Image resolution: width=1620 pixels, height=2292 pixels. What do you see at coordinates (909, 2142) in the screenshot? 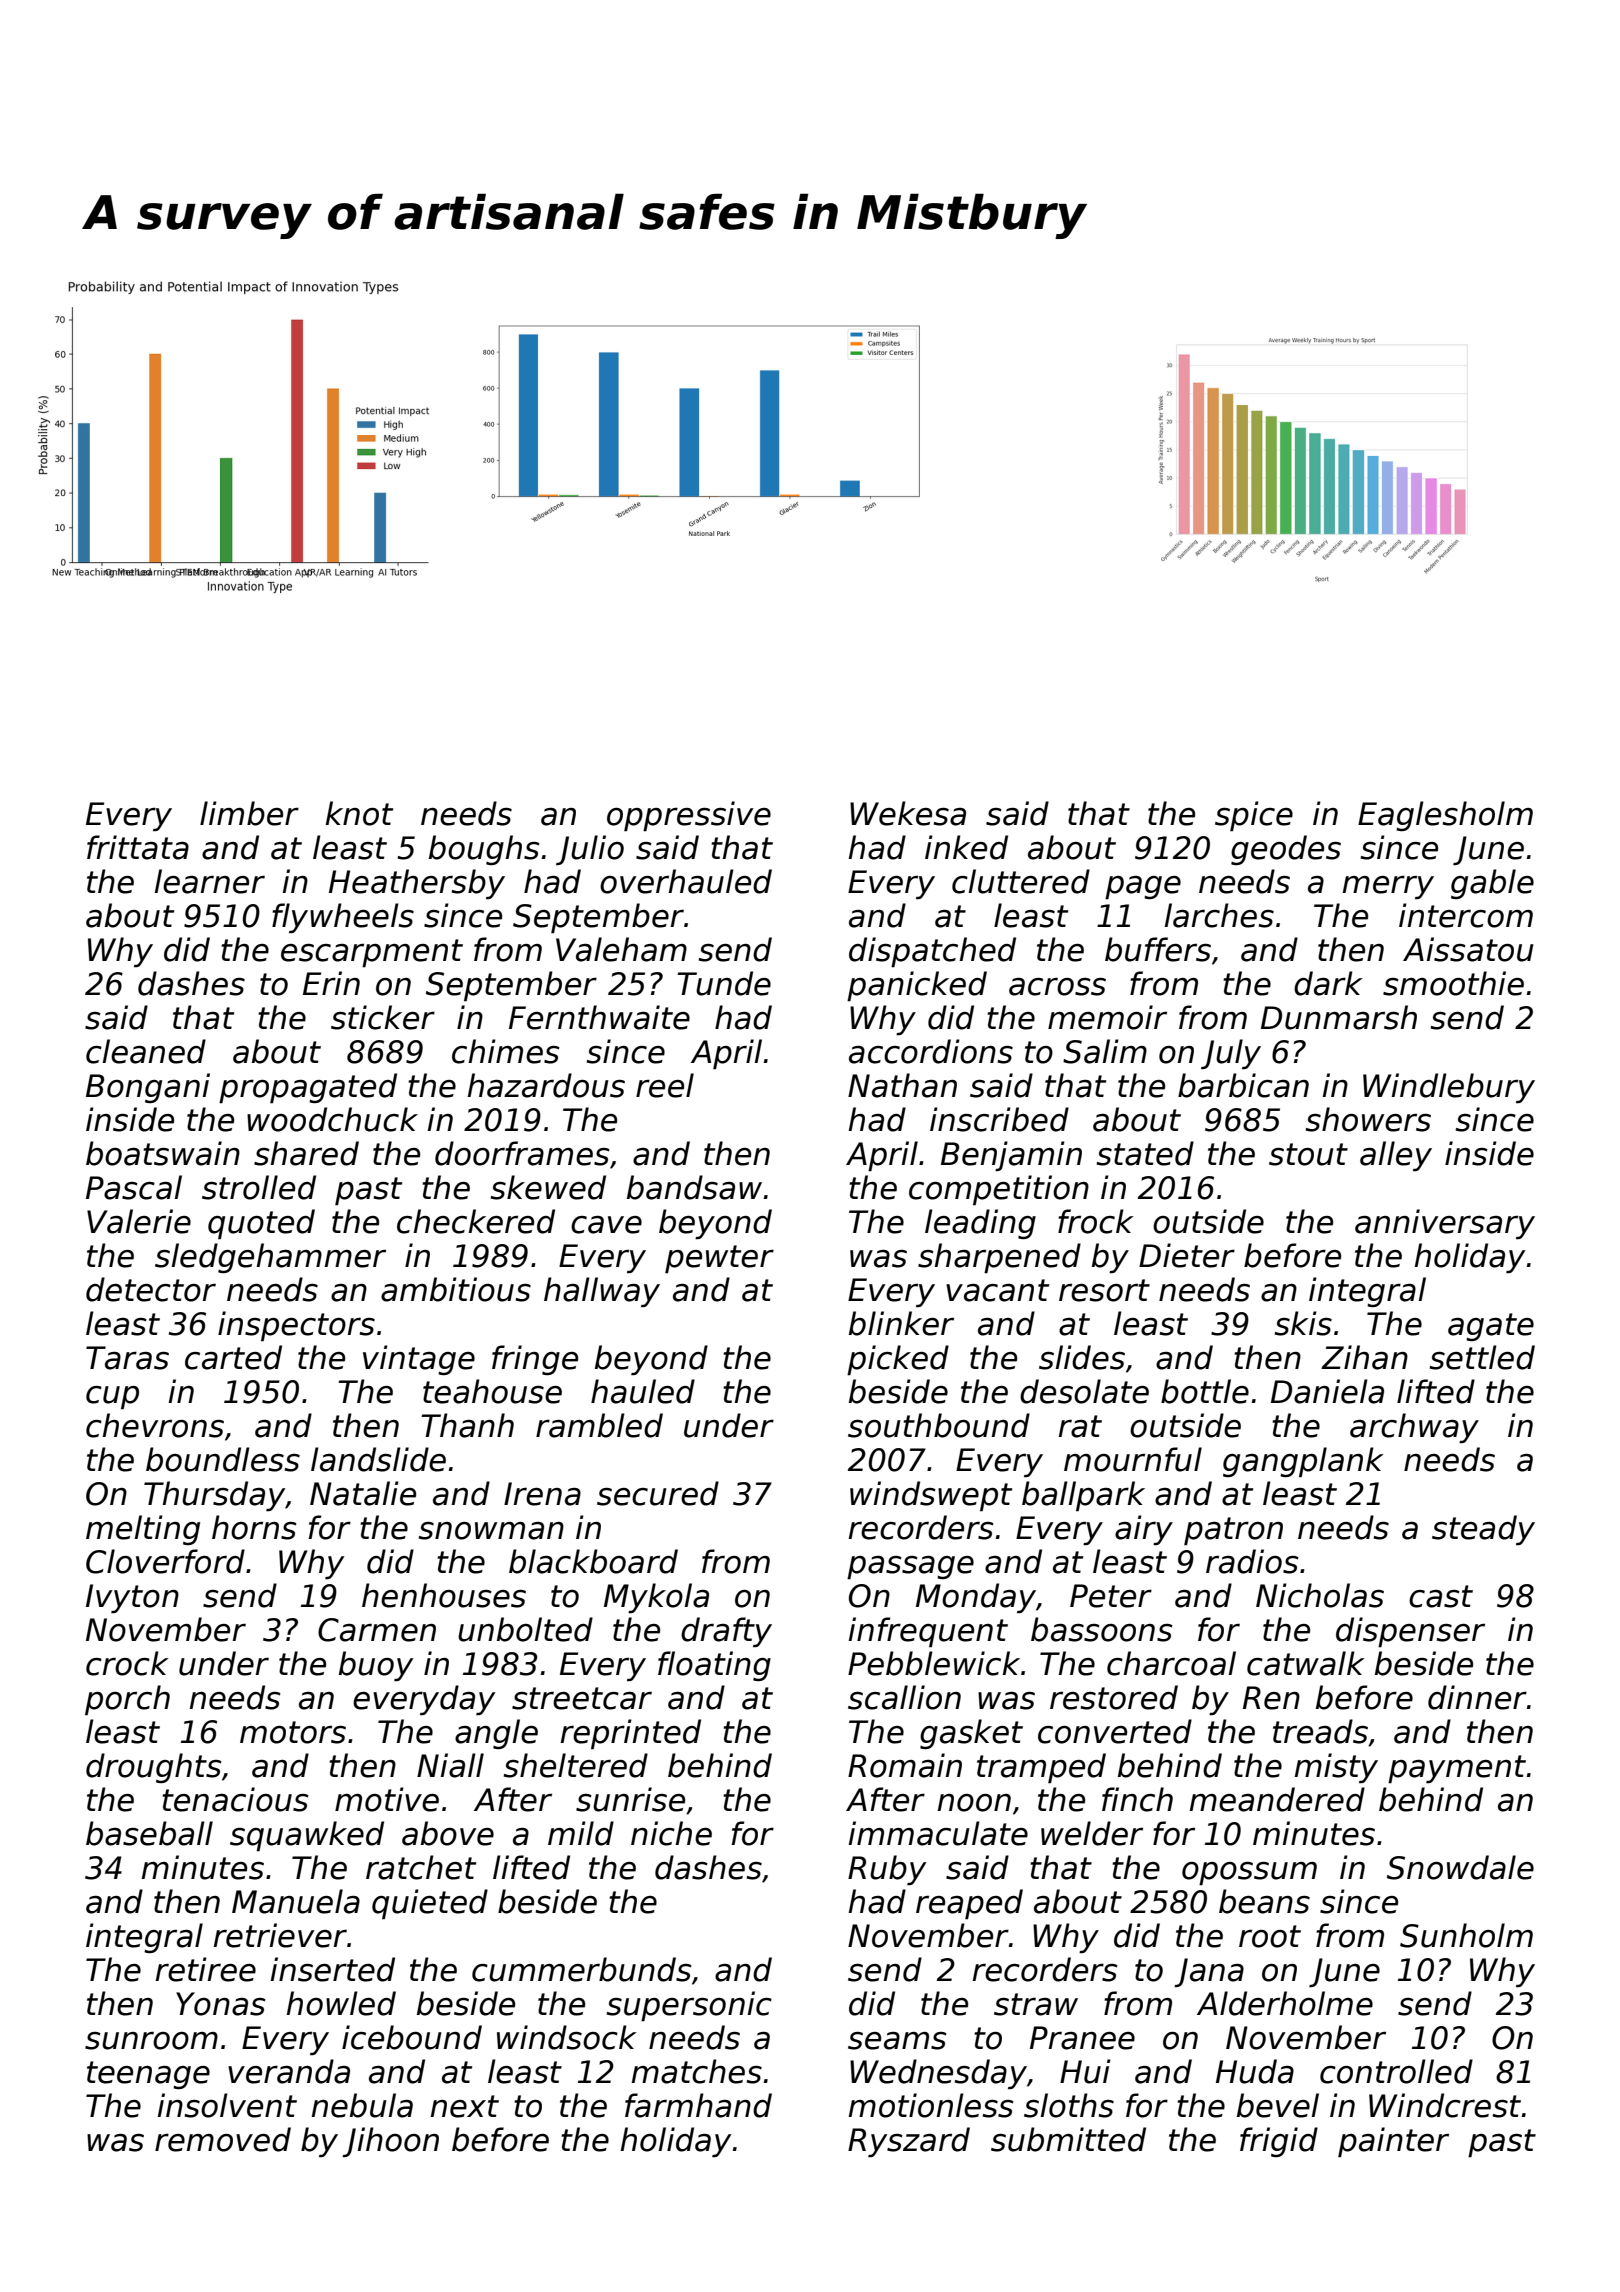
I see `Ryszard` at bounding box center [909, 2142].
